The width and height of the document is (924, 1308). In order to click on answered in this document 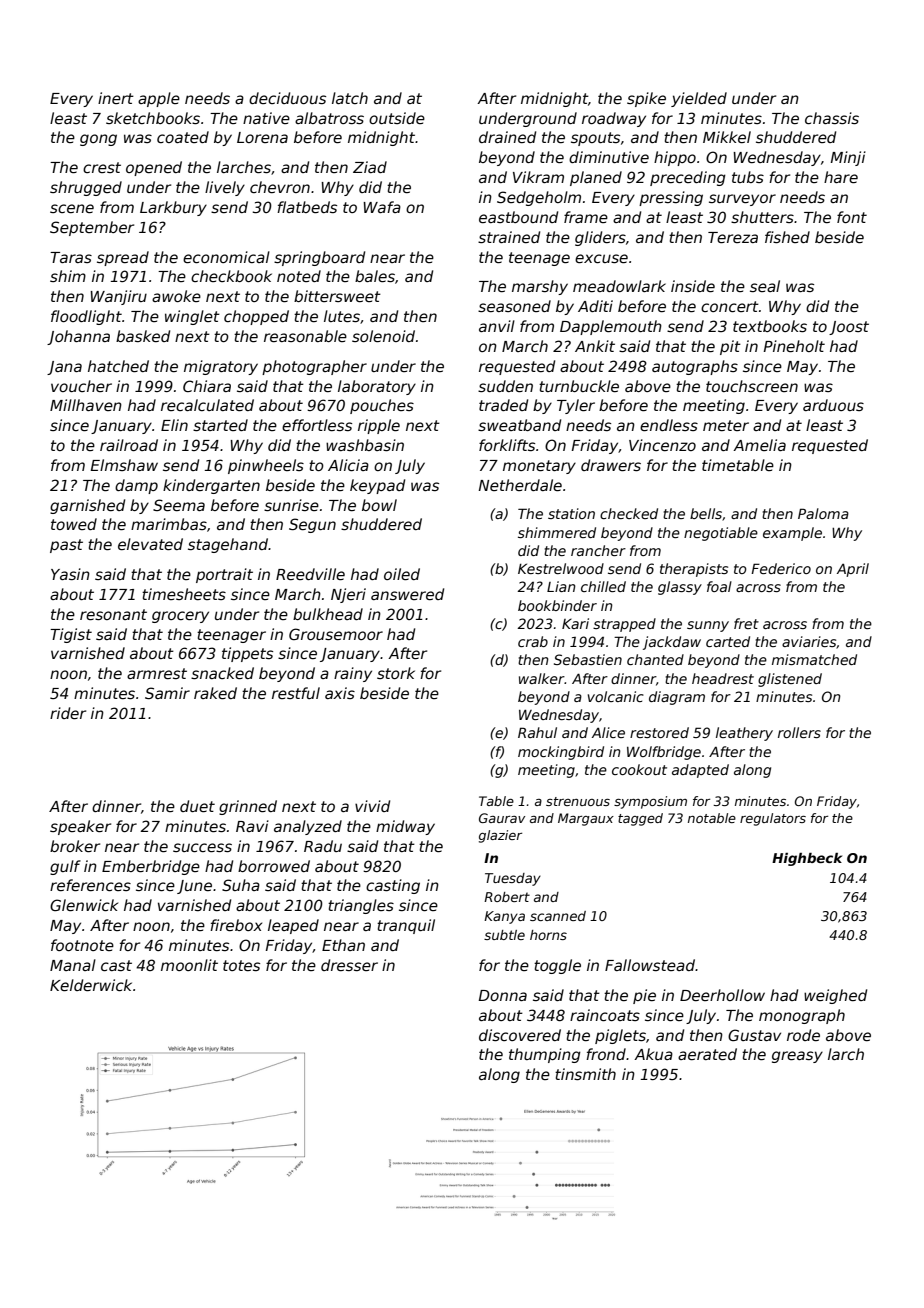, I will do `click(407, 594)`.
